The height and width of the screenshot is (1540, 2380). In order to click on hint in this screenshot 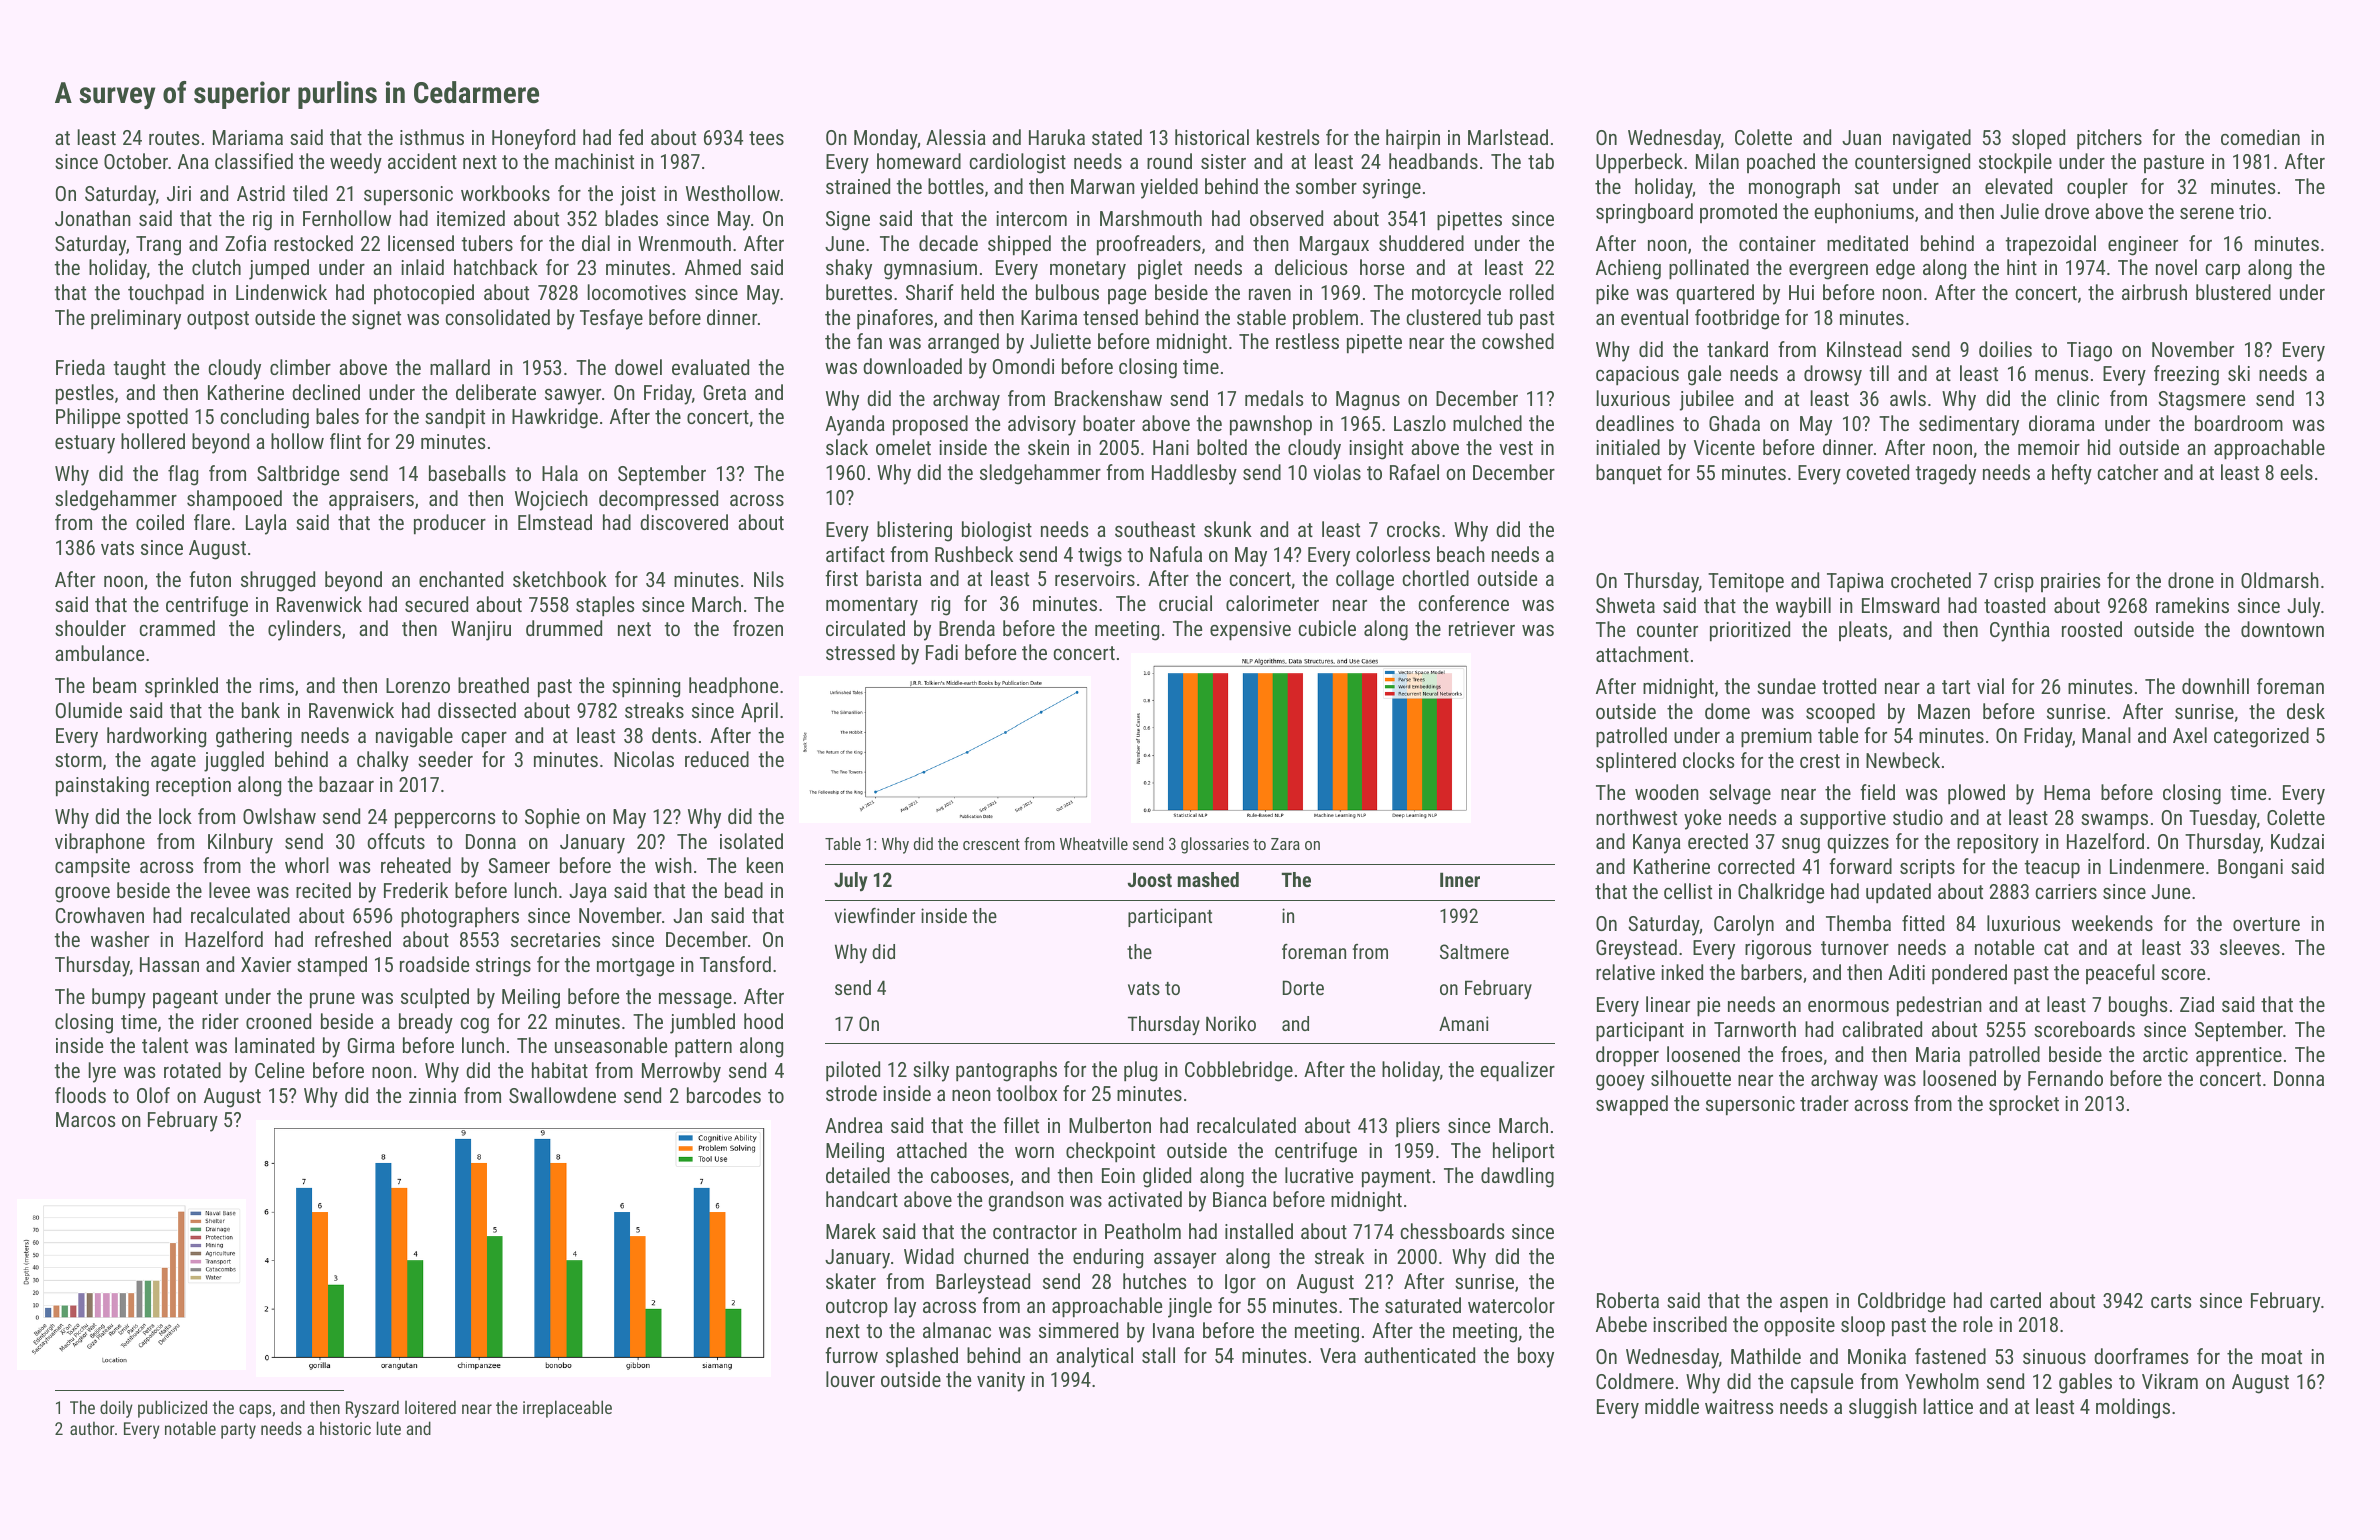, I will do `click(2022, 267)`.
